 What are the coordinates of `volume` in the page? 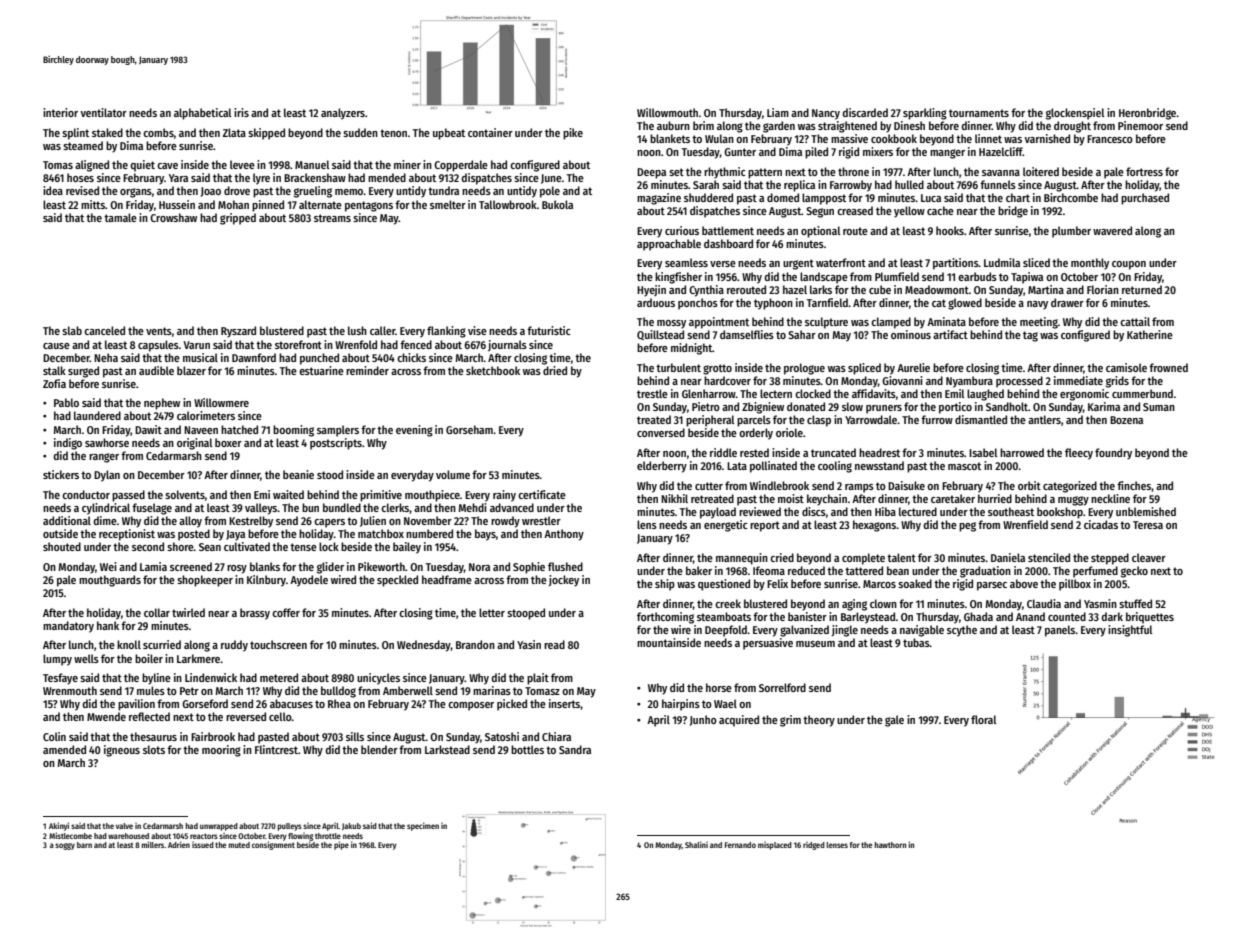 It's located at (453, 474).
